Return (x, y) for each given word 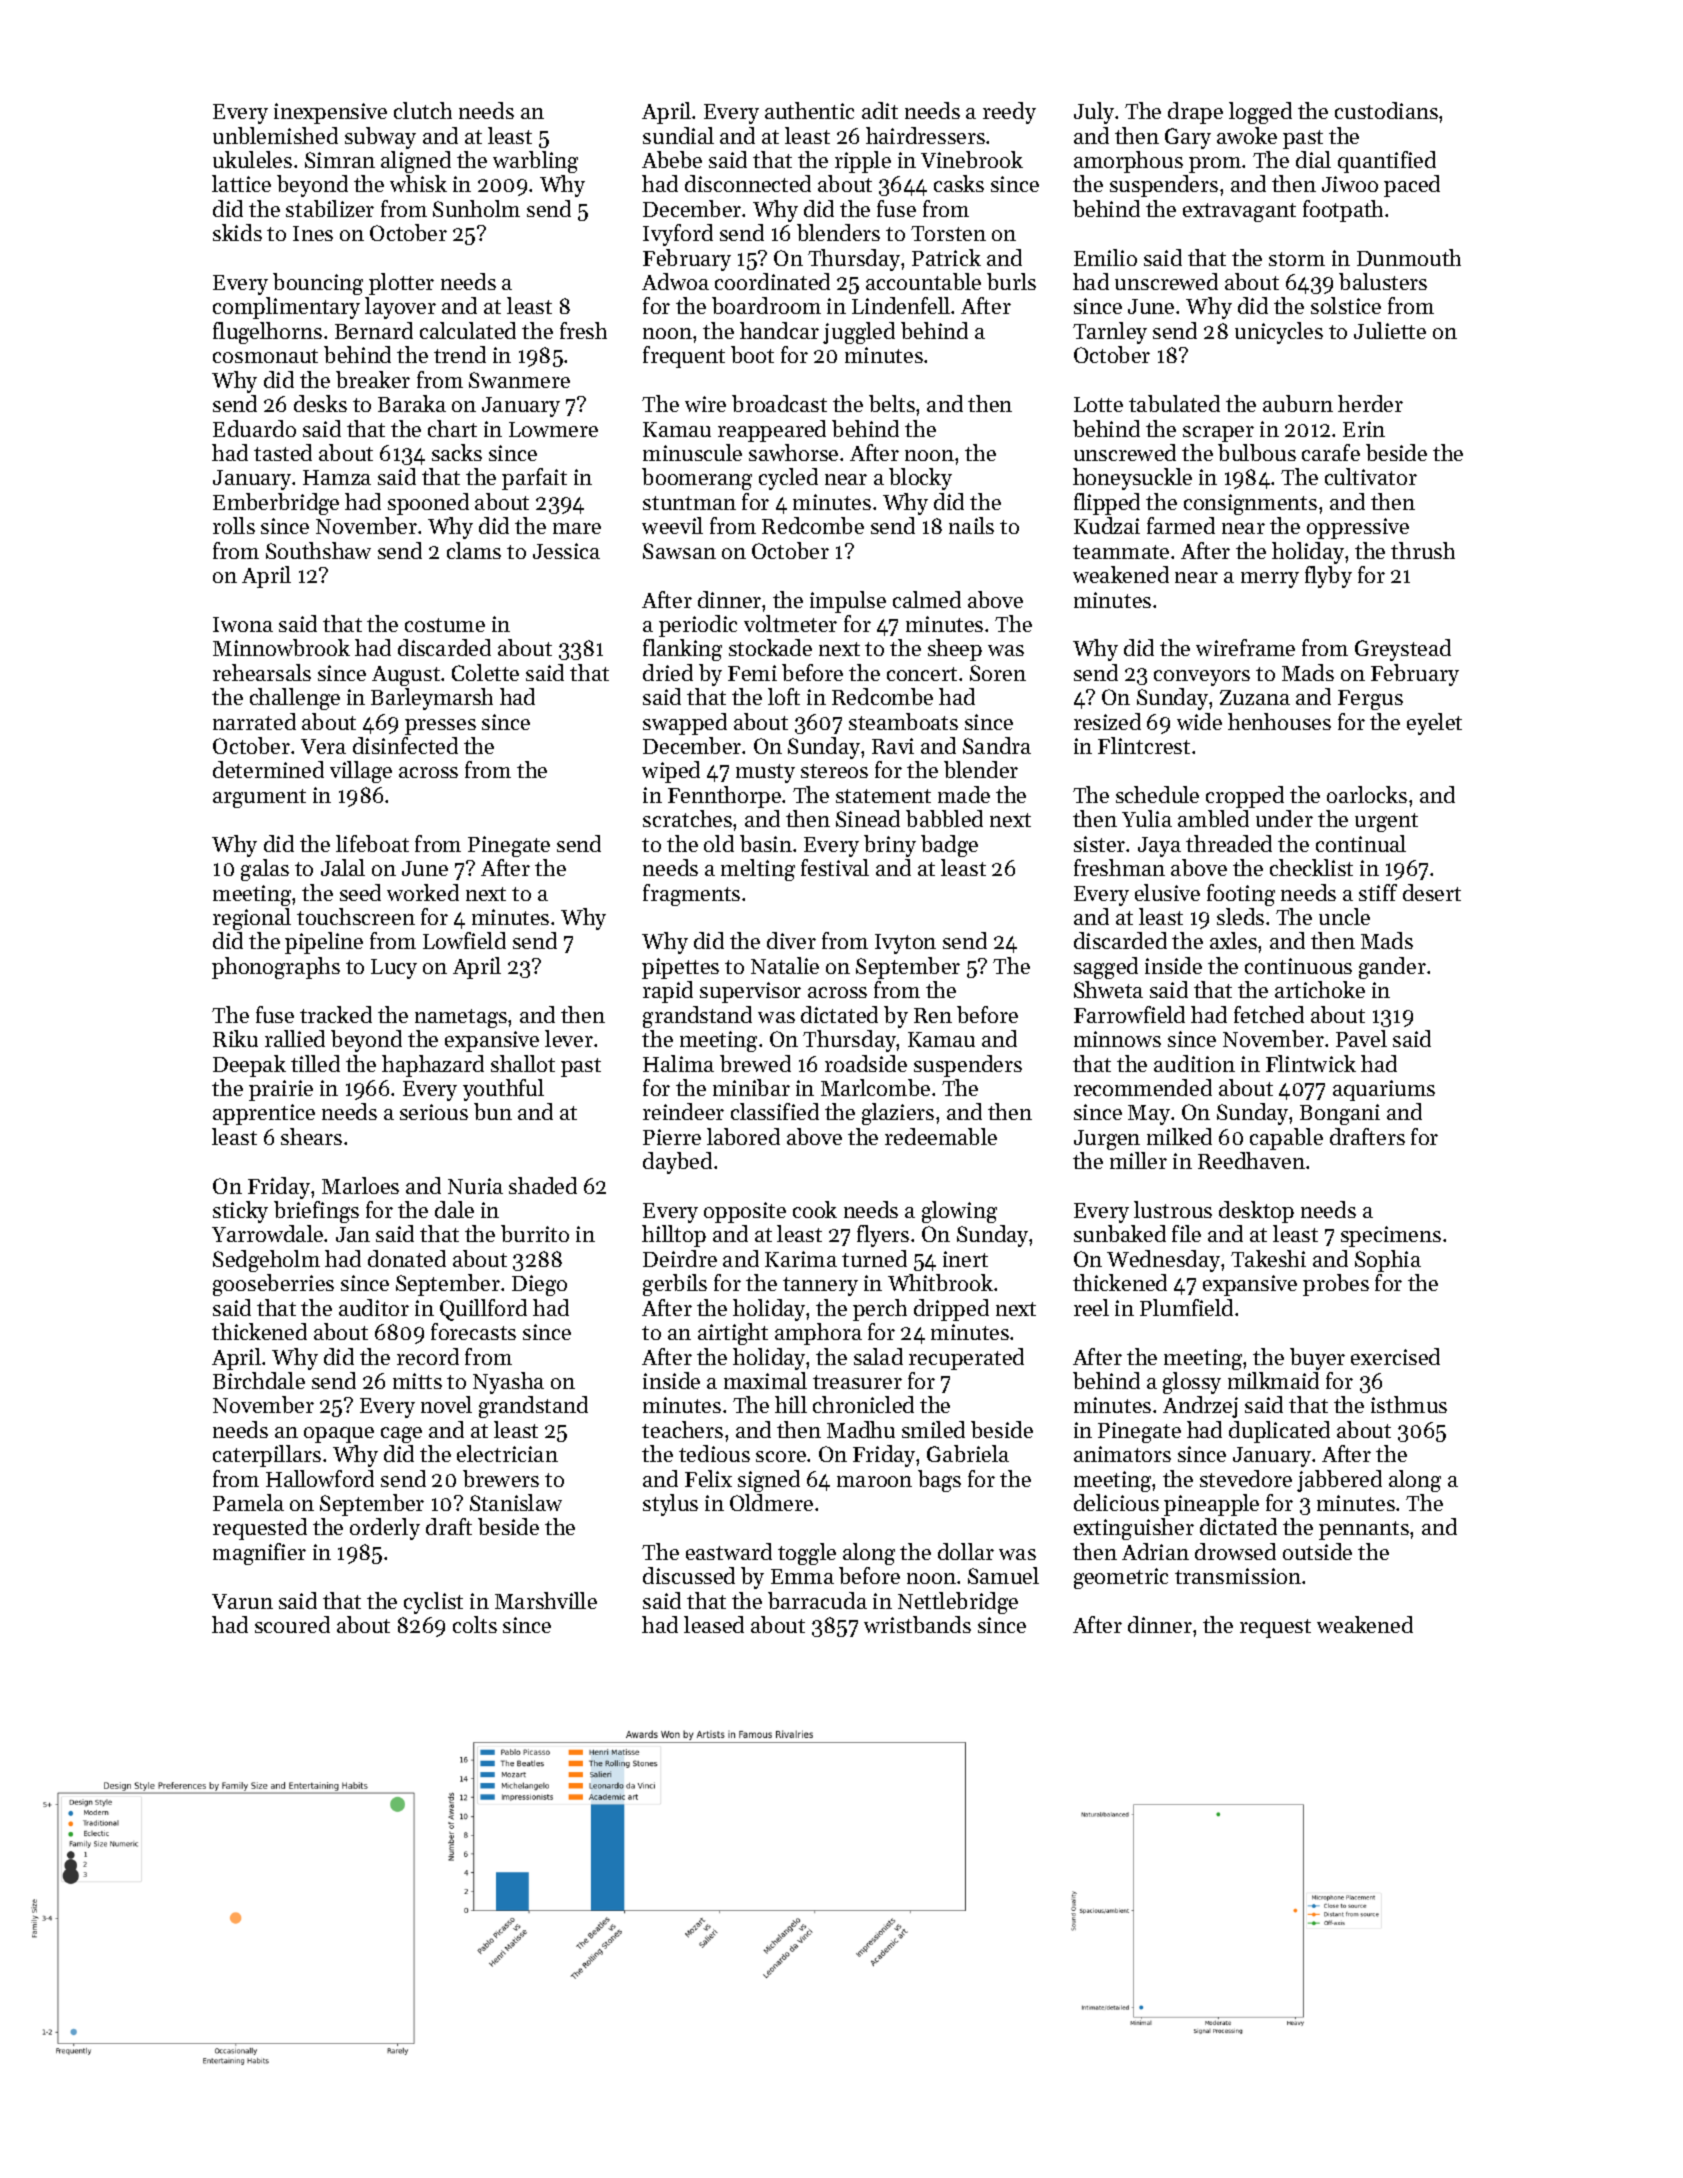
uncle (1344, 916)
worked (423, 892)
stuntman (689, 503)
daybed (677, 1163)
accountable (923, 281)
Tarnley (1110, 333)
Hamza (337, 477)
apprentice (264, 1114)
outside (1317, 1551)
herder (1370, 403)
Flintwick (1311, 1063)
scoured (292, 1624)
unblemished (275, 135)
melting (758, 870)
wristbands (917, 1624)
